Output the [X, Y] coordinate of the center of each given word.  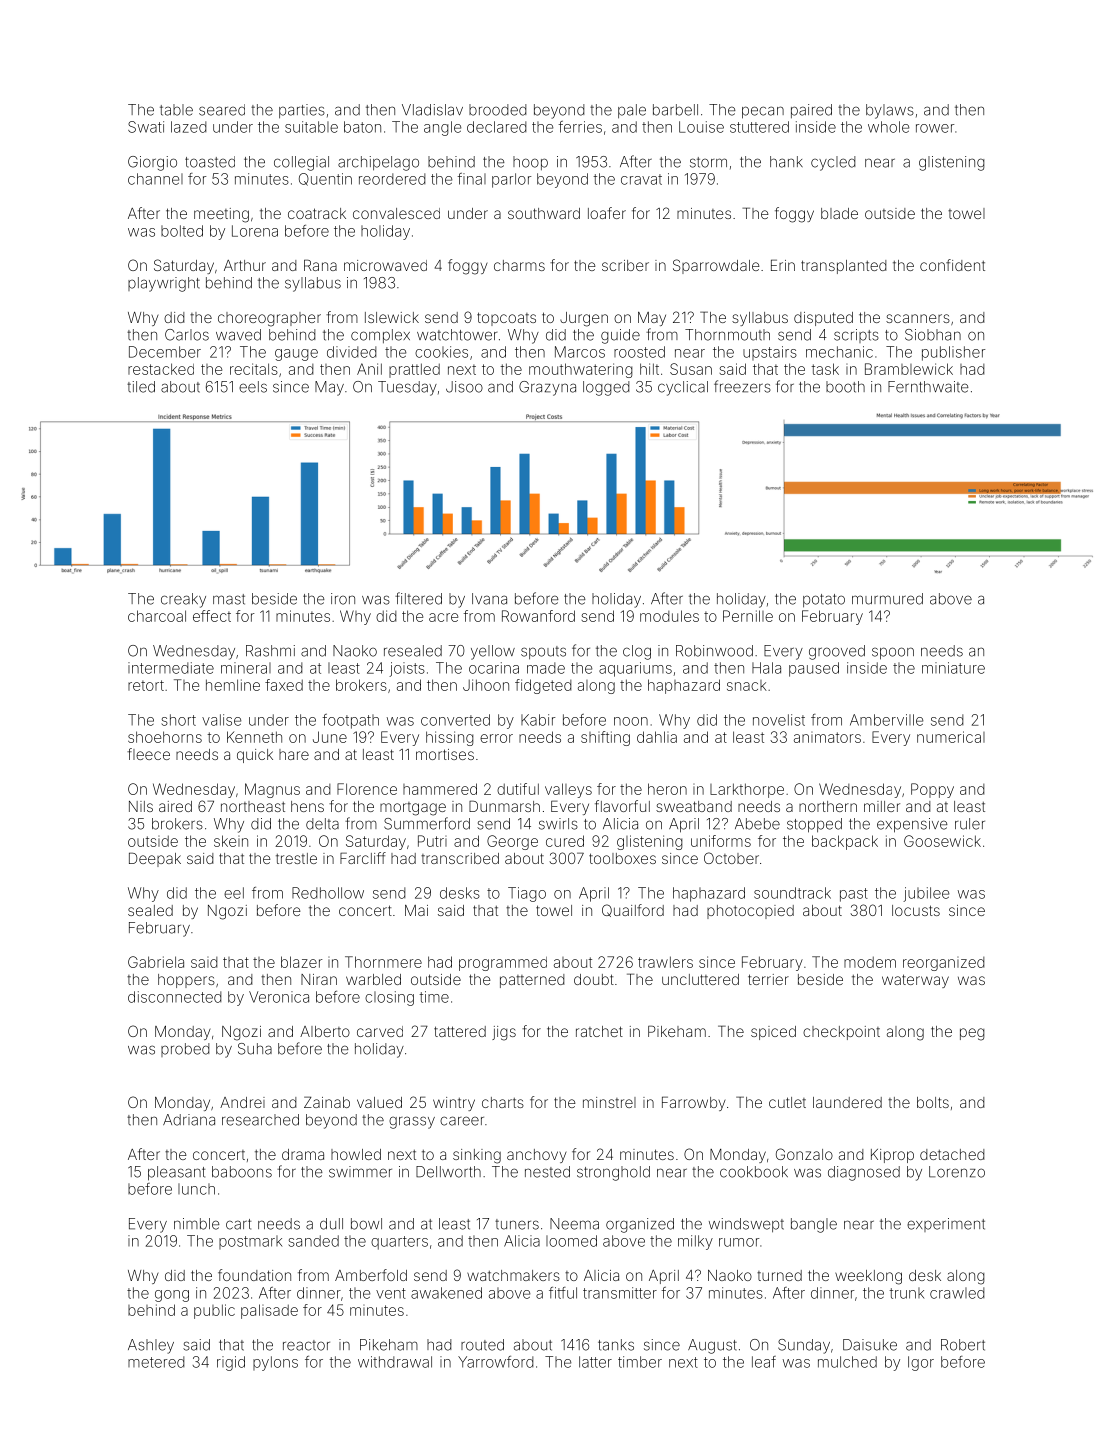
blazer [302, 962]
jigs [504, 1033]
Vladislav [432, 110]
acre [443, 617]
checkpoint [841, 1033]
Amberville [886, 720]
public [214, 1311]
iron [343, 599]
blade [839, 213]
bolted [182, 231]
